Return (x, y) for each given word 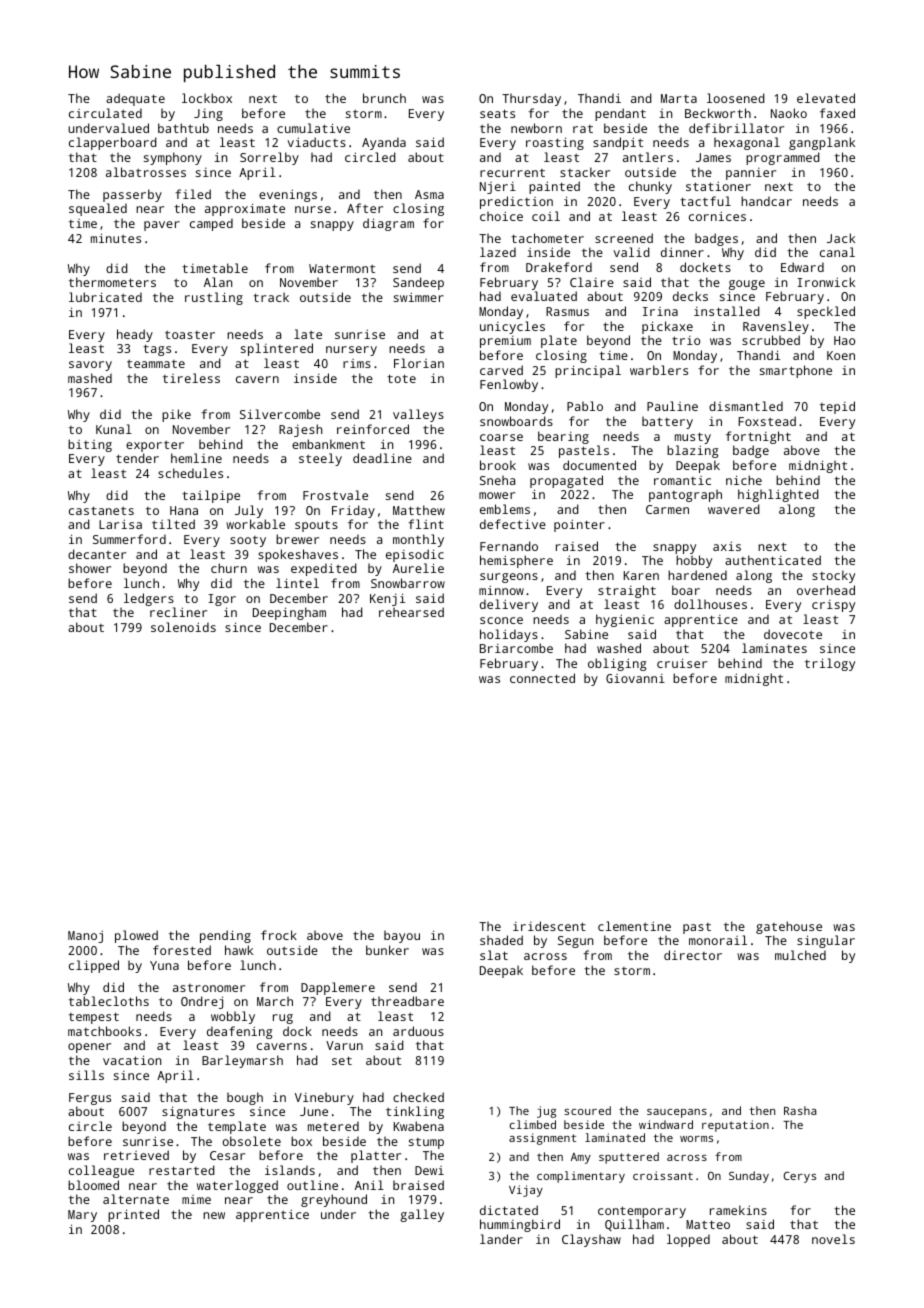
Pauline (672, 406)
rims (357, 363)
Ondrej (202, 1002)
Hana (184, 510)
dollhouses (710, 604)
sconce (501, 620)
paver (162, 226)
